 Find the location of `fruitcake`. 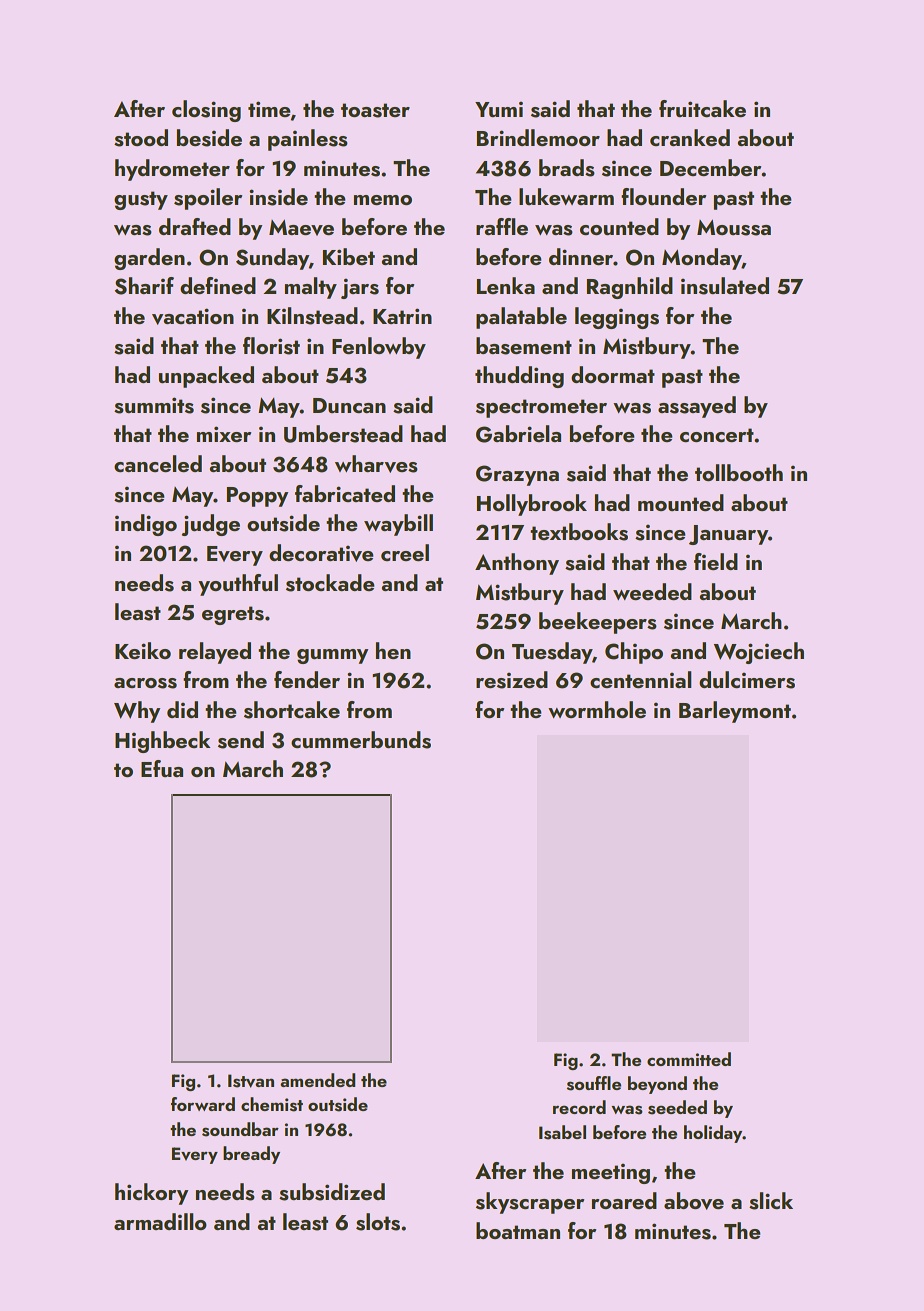

fruitcake is located at coordinates (702, 108).
